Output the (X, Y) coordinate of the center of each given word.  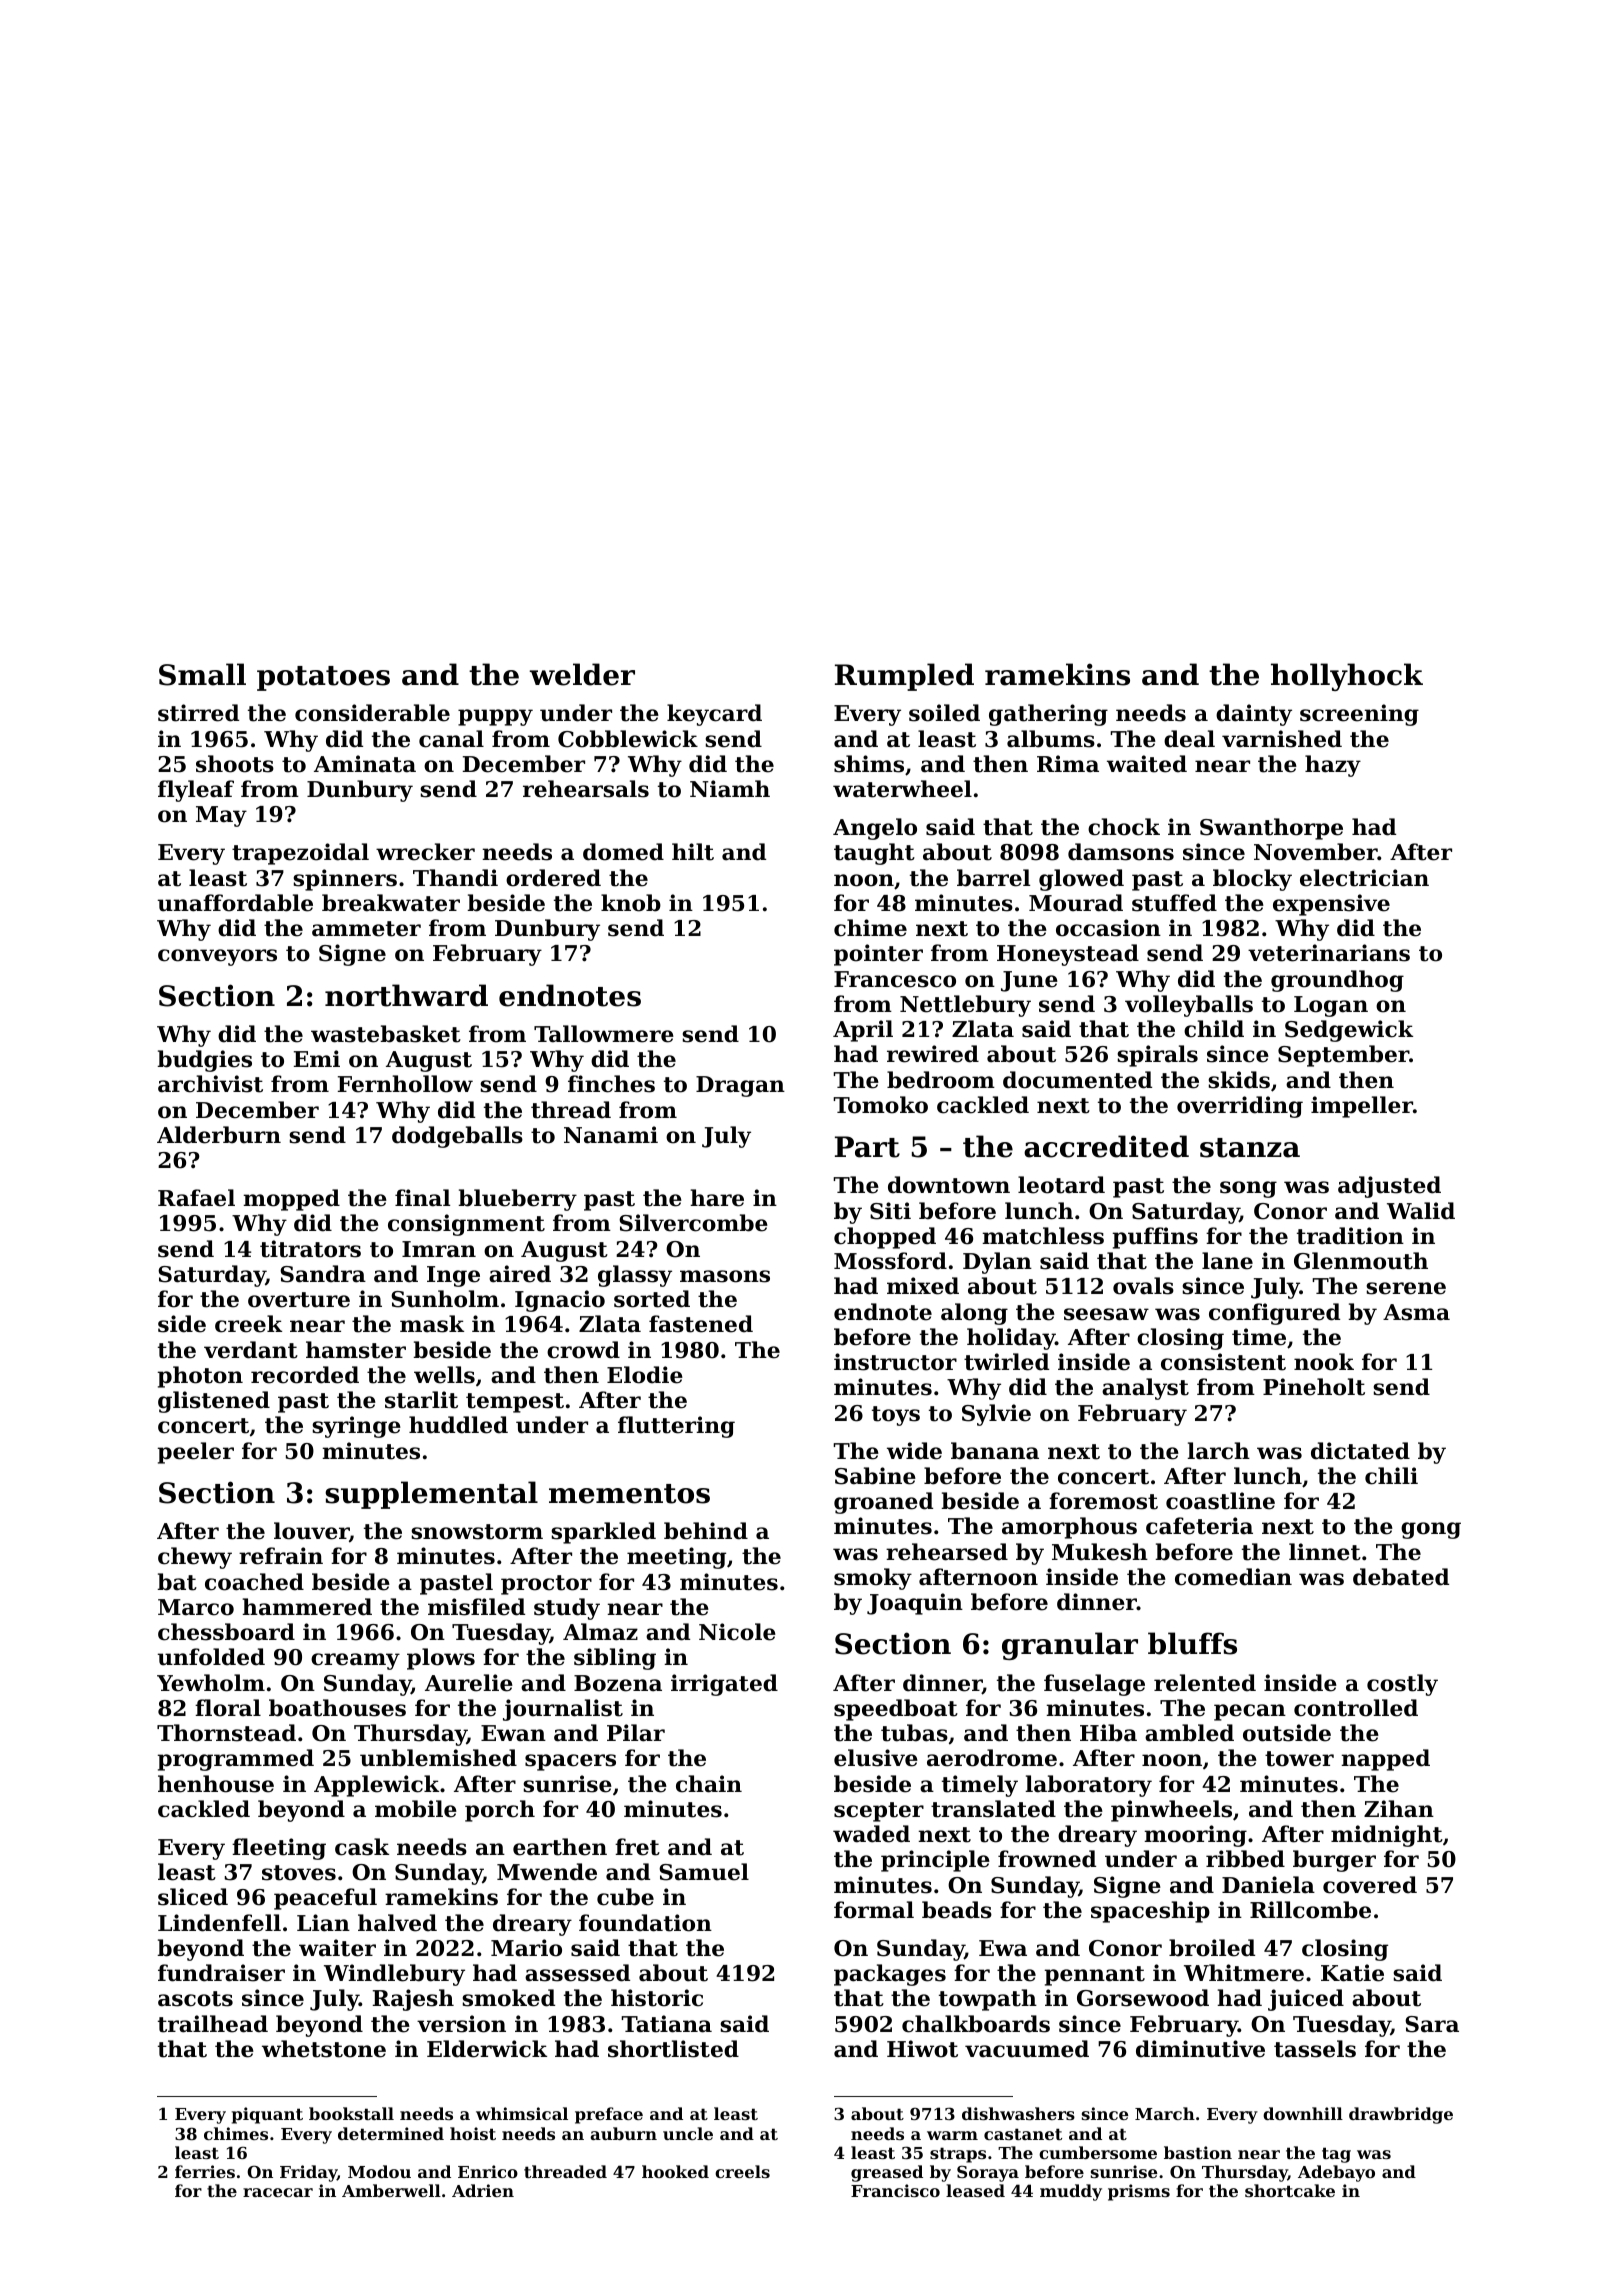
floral (228, 1708)
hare (717, 1198)
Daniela (1268, 1885)
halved (397, 1923)
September (1343, 1056)
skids (1239, 1080)
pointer (878, 955)
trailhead (213, 2024)
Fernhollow (405, 1084)
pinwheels (1171, 1811)
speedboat (896, 1710)
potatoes (323, 678)
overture (299, 1300)
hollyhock (1347, 677)
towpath (988, 2000)
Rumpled (904, 677)
